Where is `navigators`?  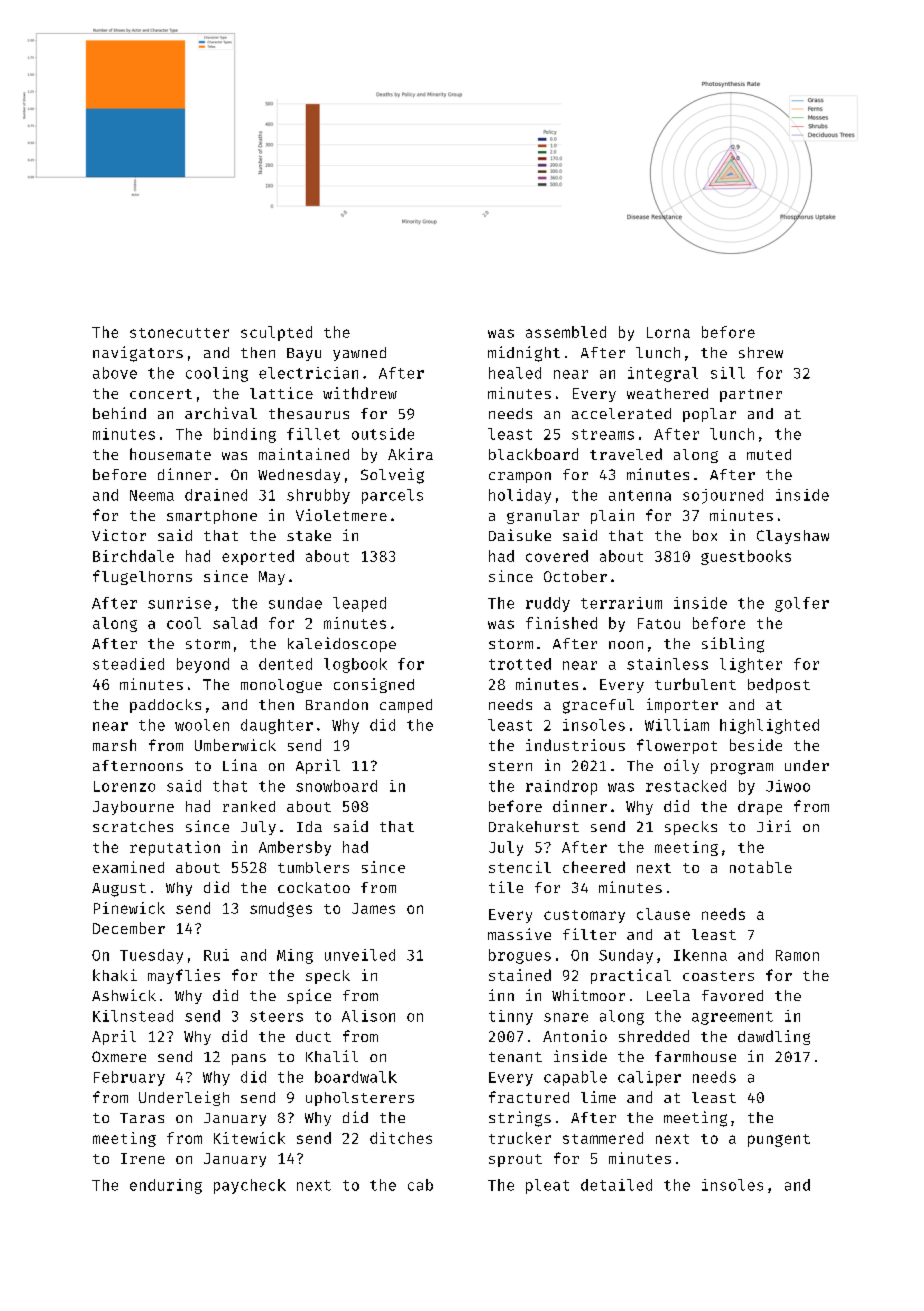
navigators is located at coordinates (138, 354).
